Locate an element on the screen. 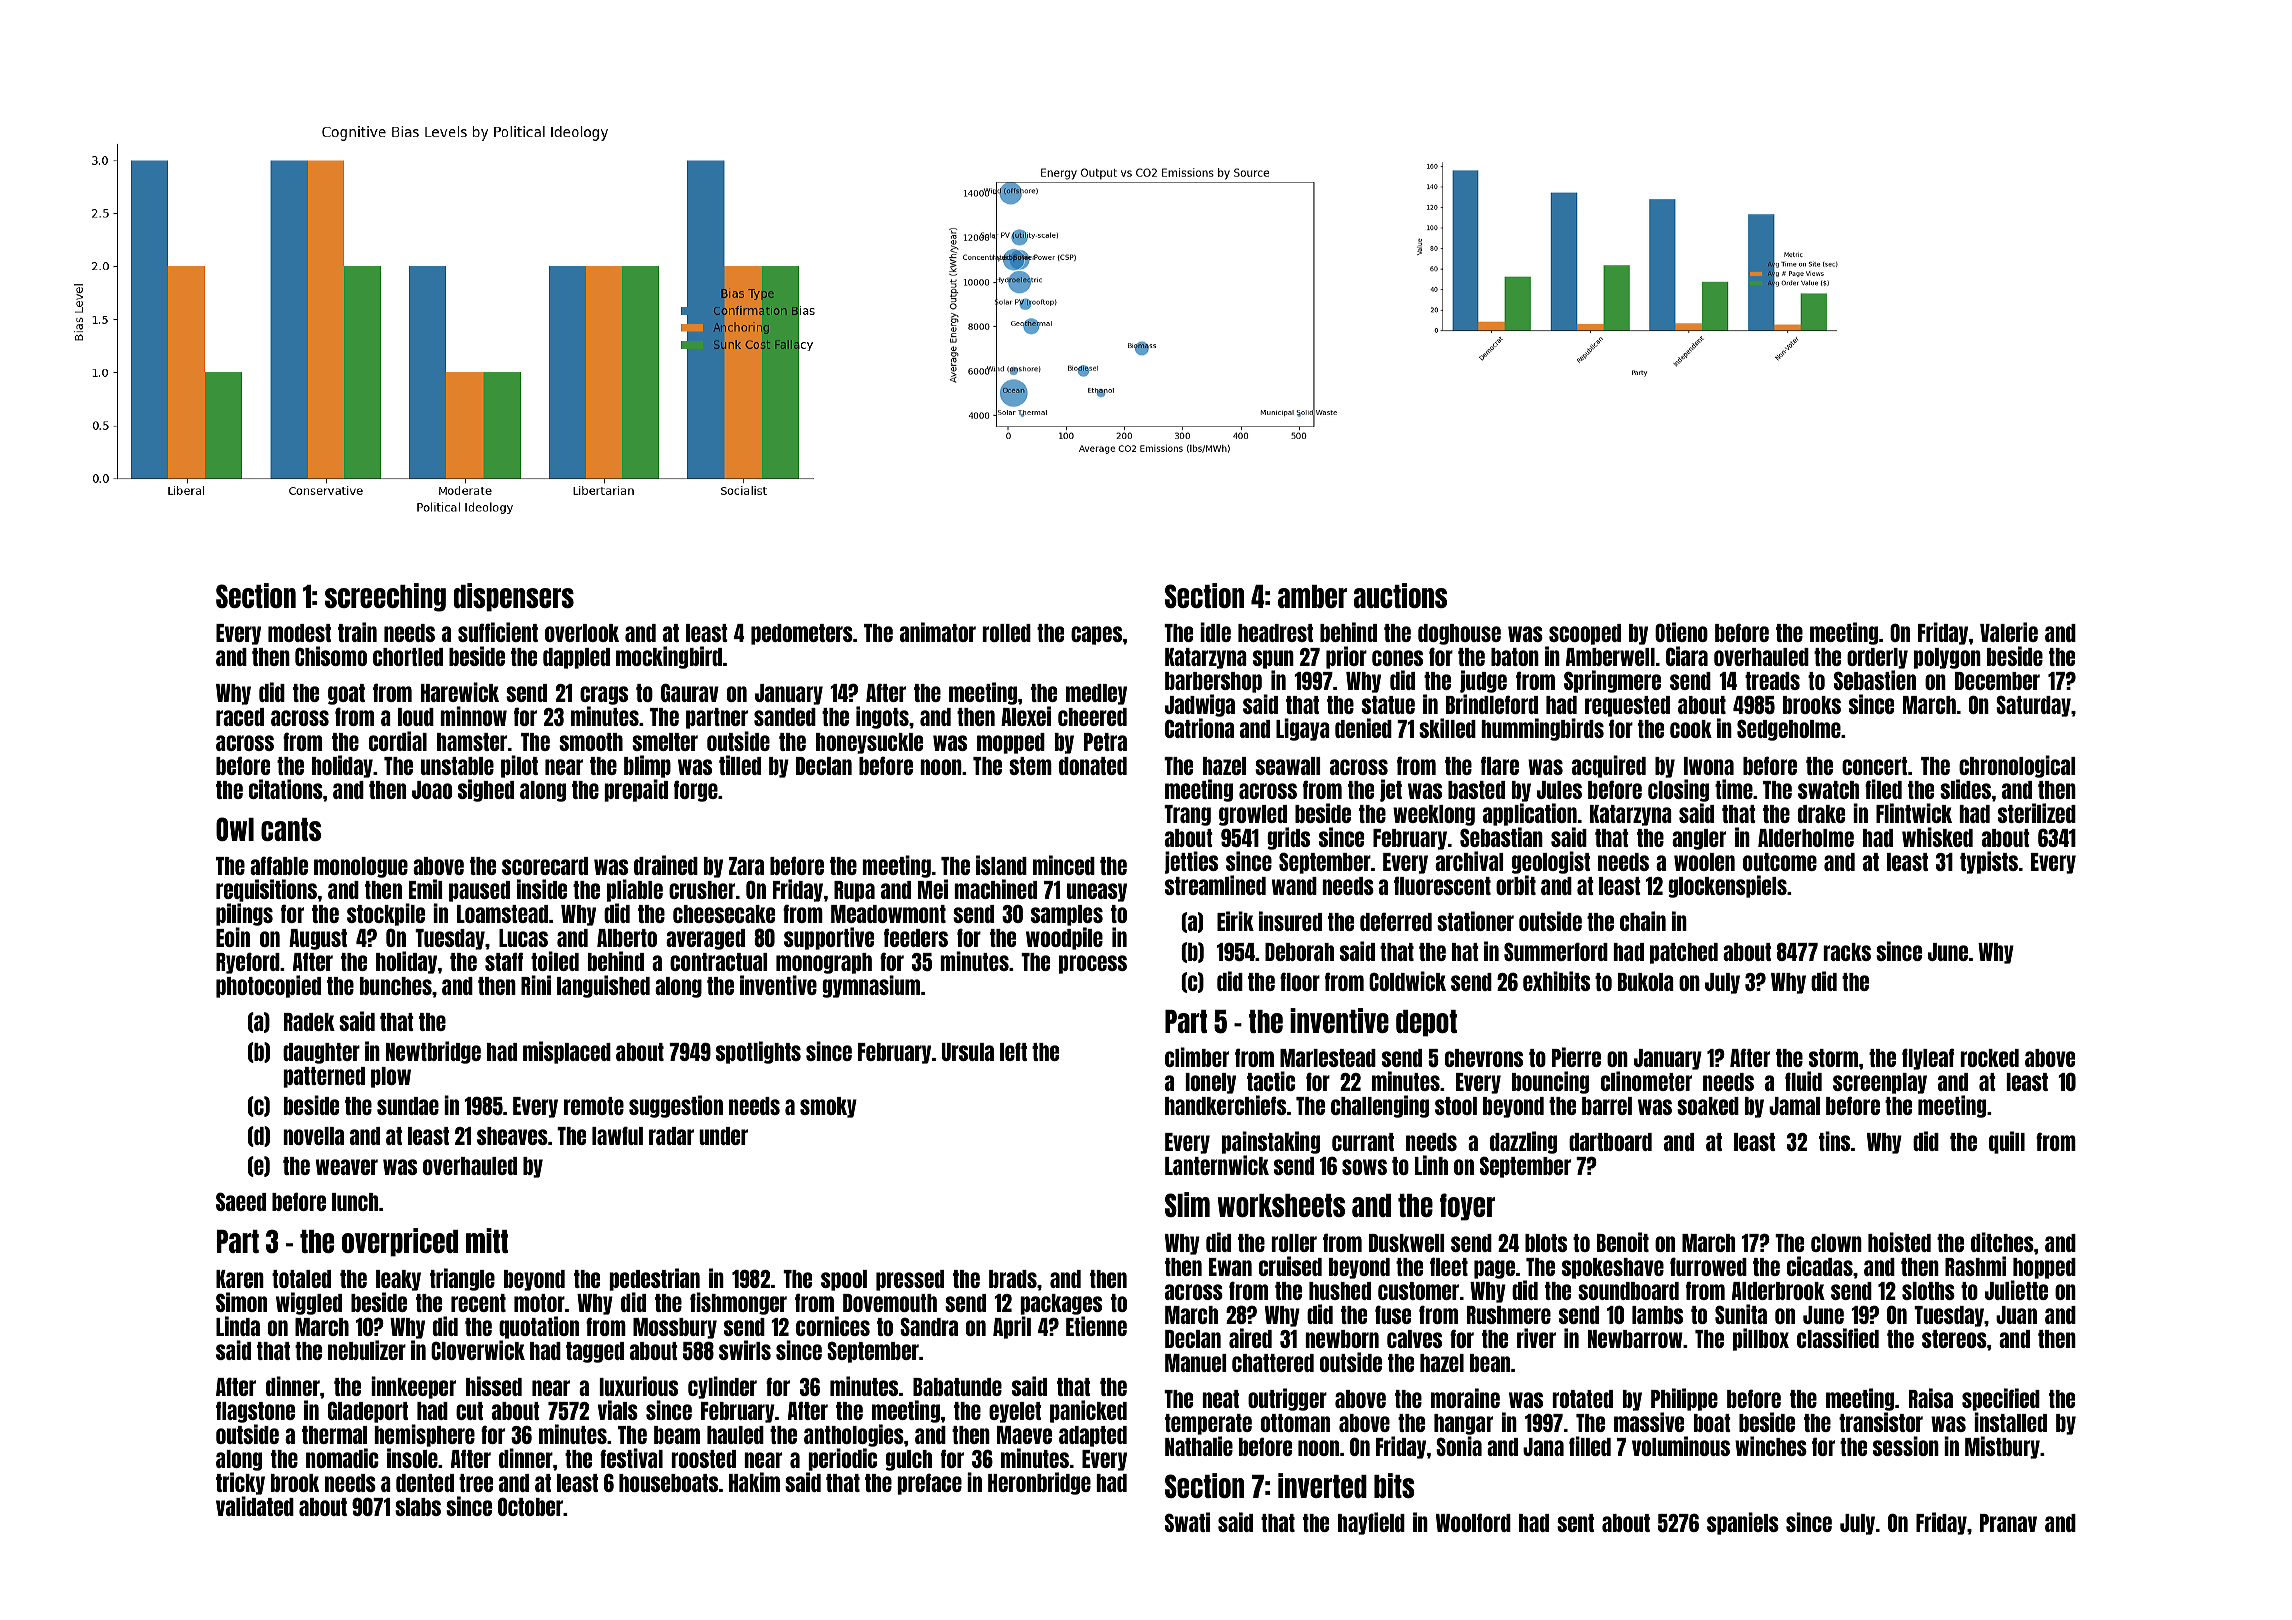  currant is located at coordinates (1363, 1142).
